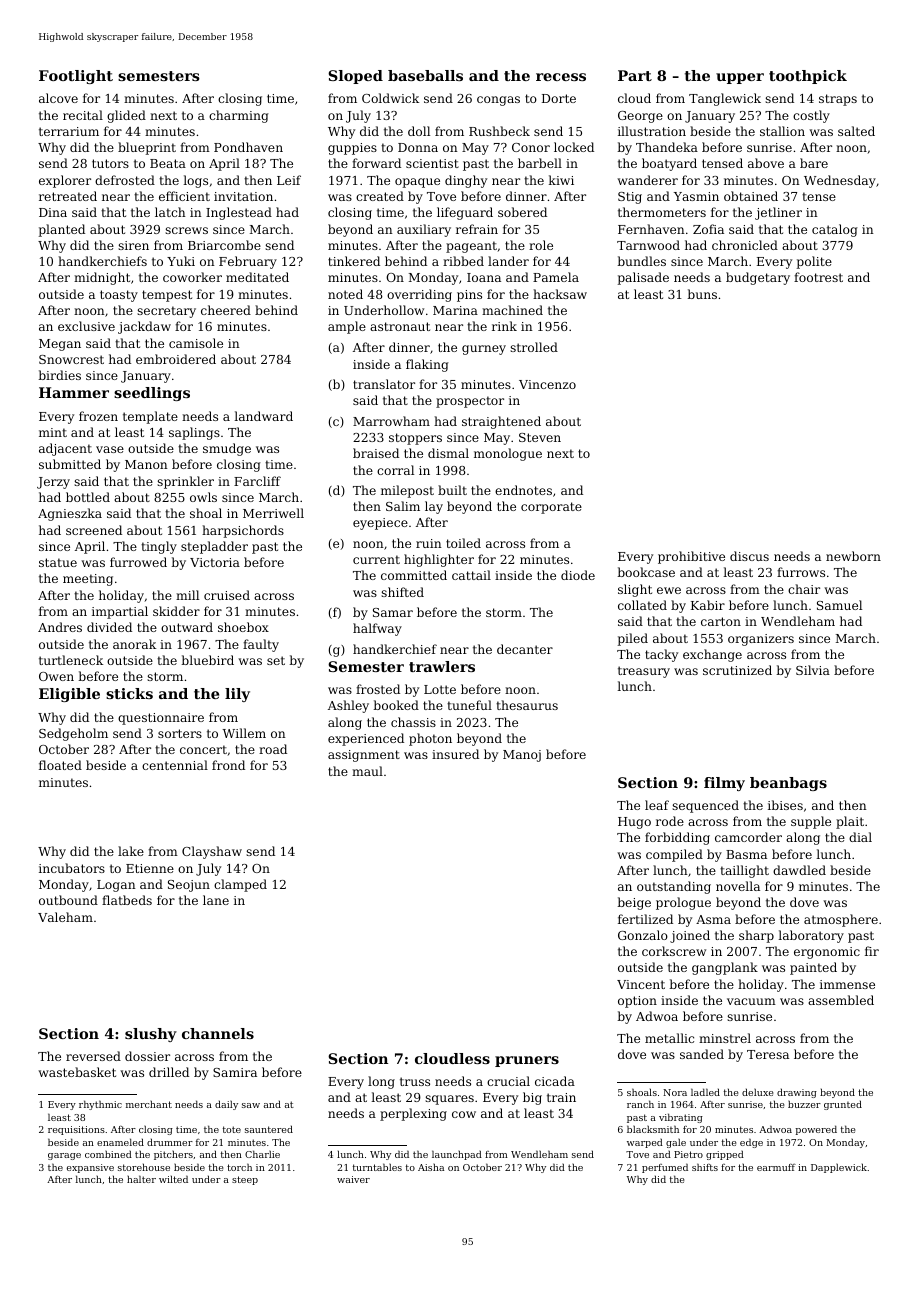 The height and width of the document is (1308, 924). I want to click on Pondhaven, so click(248, 147).
